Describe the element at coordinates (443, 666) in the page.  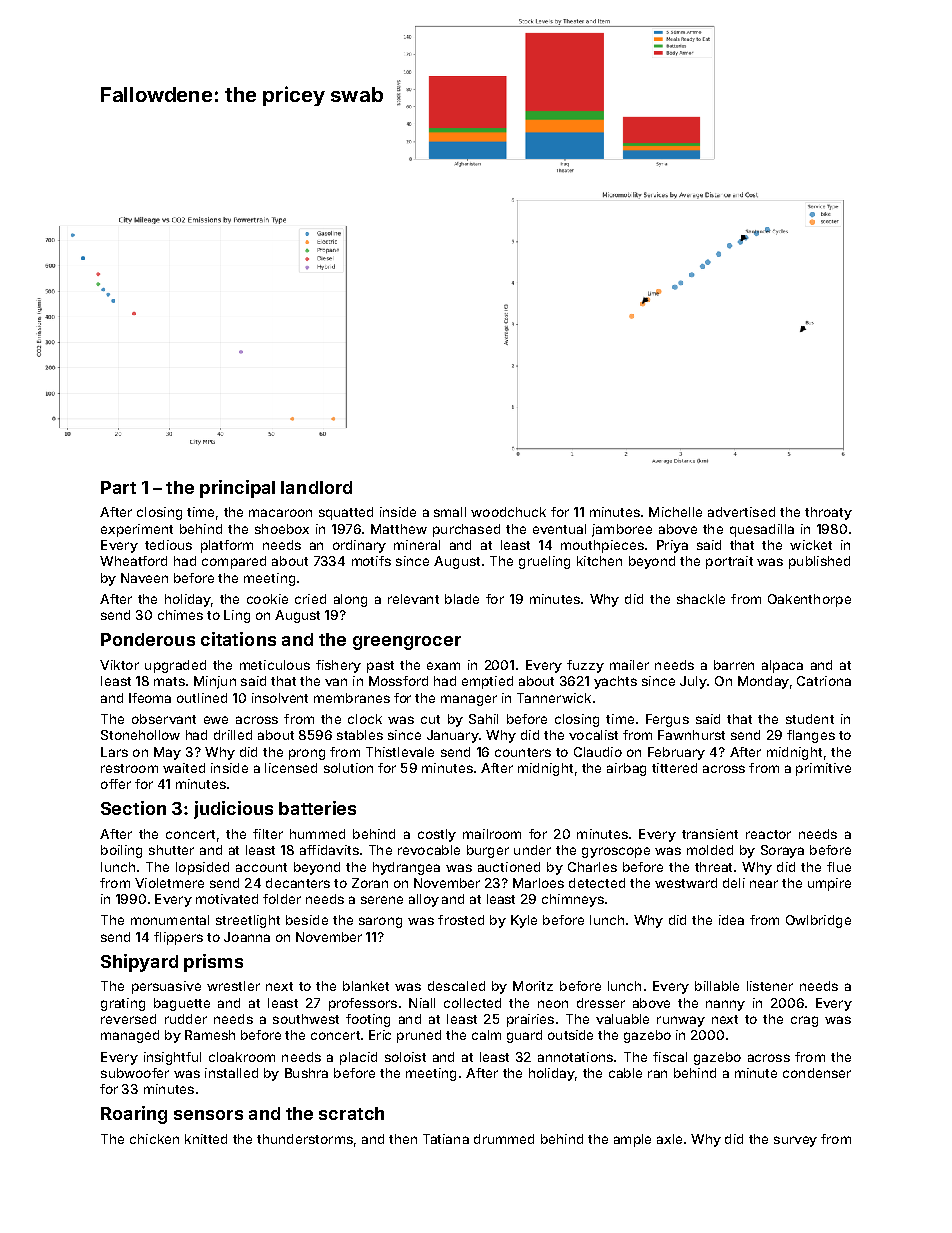
I see `exam` at that location.
